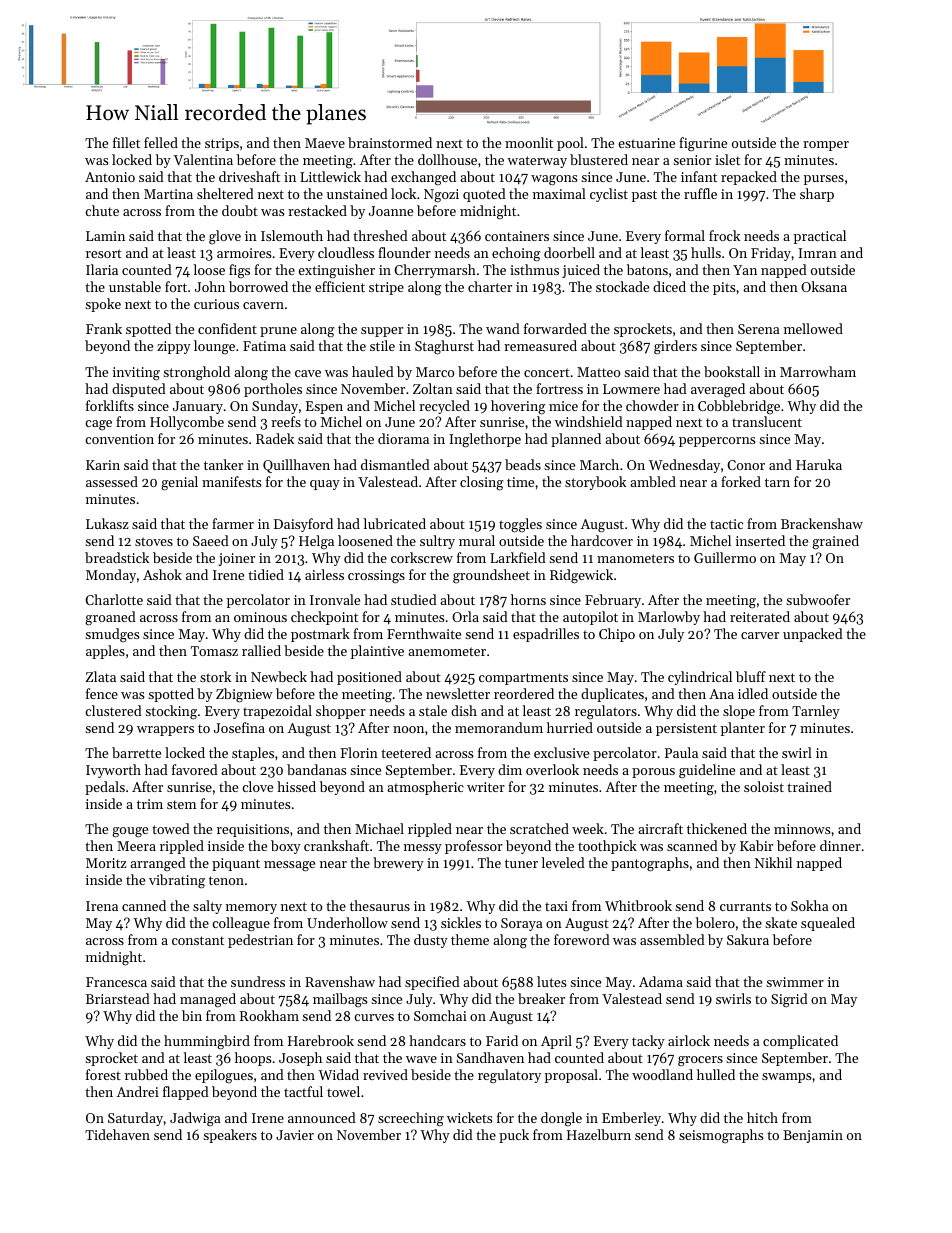 The image size is (952, 1233). What do you see at coordinates (222, 144) in the screenshot?
I see `strips` at bounding box center [222, 144].
